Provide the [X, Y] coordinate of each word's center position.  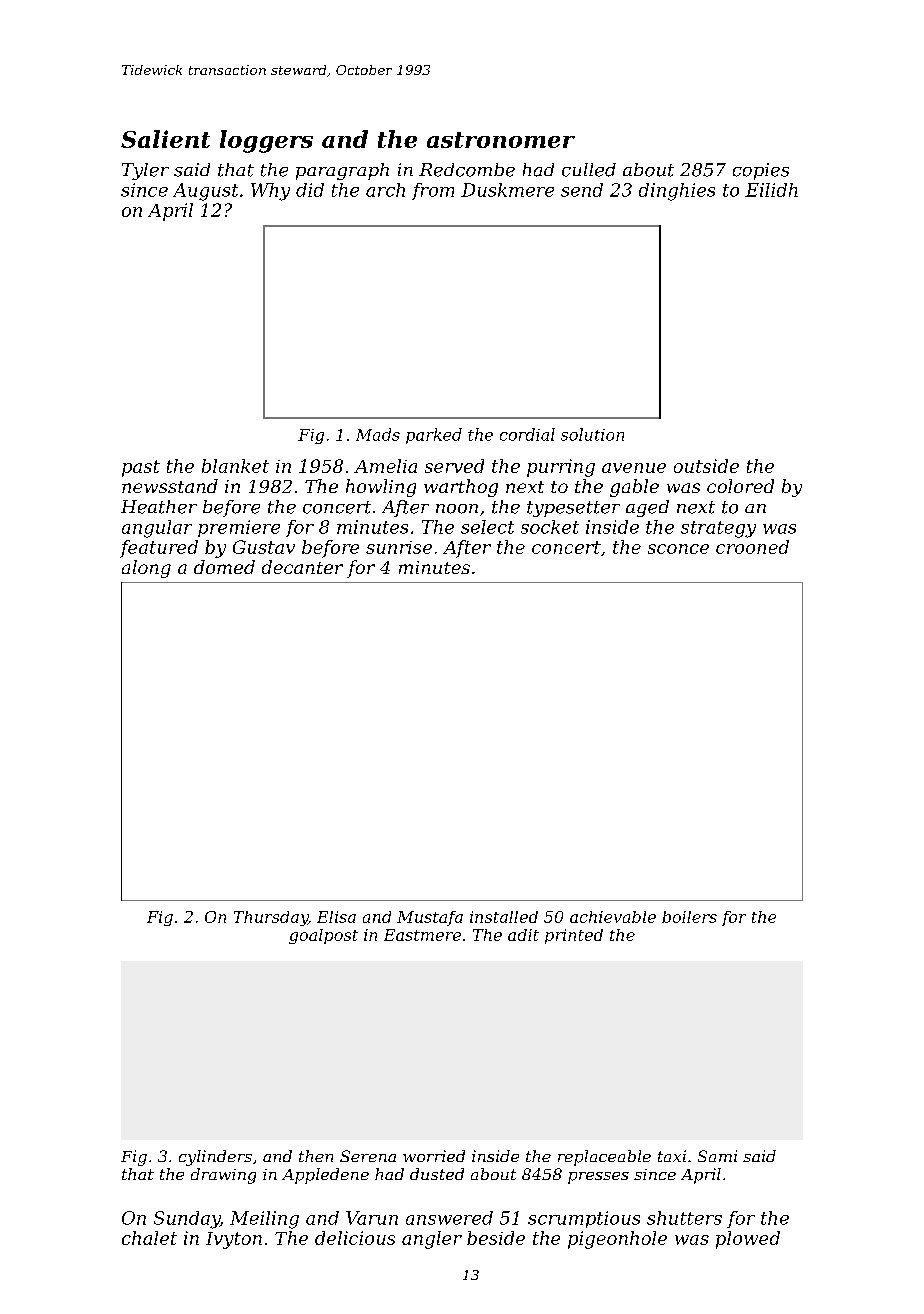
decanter [302, 567]
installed [504, 917]
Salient [165, 139]
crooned [752, 547]
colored [740, 486]
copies [761, 171]
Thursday [271, 918]
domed [224, 567]
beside [496, 1238]
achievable [613, 917]
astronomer [501, 140]
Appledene [325, 1176]
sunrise [399, 547]
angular [157, 529]
